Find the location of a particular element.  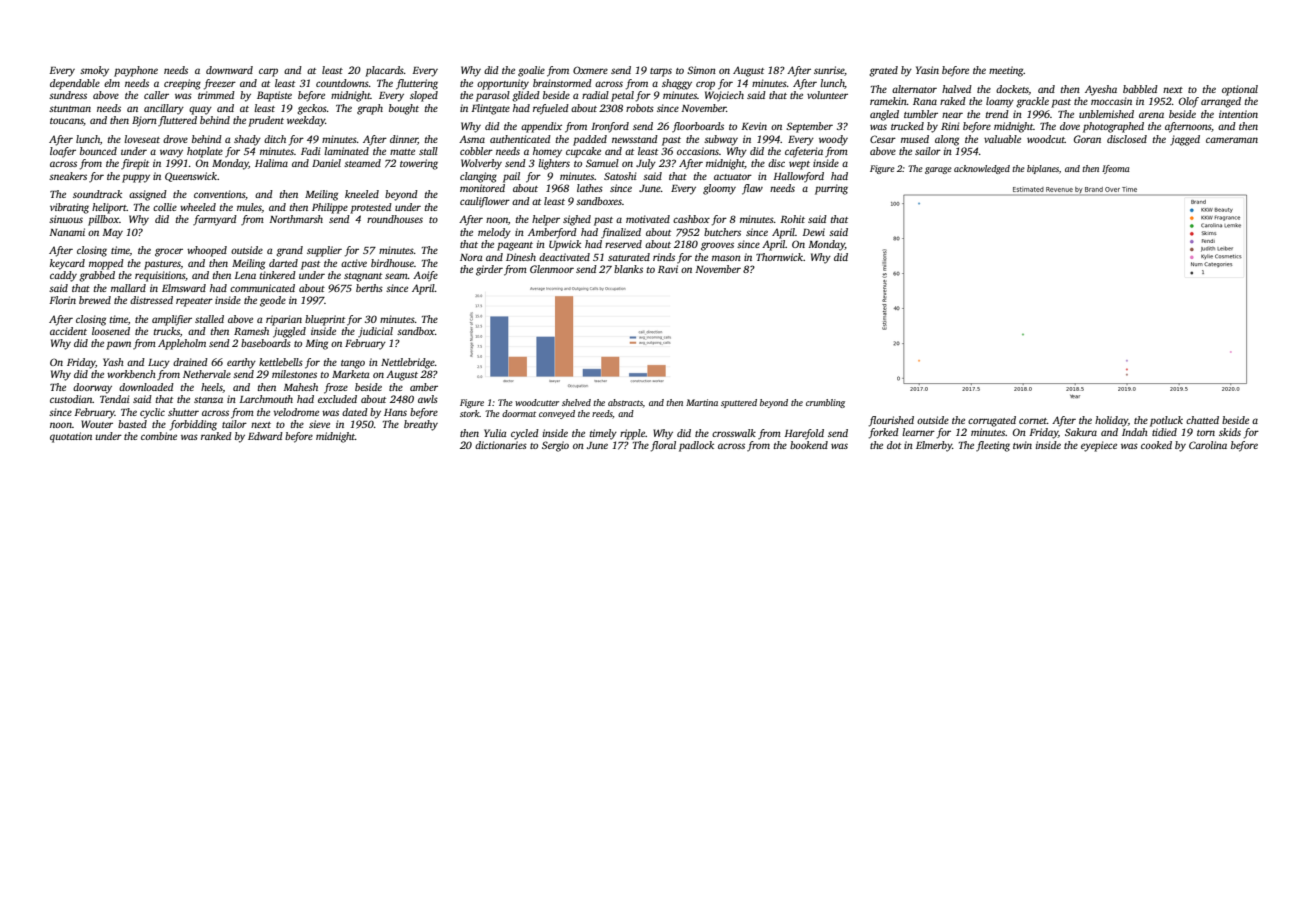

smoky is located at coordinates (94, 71).
